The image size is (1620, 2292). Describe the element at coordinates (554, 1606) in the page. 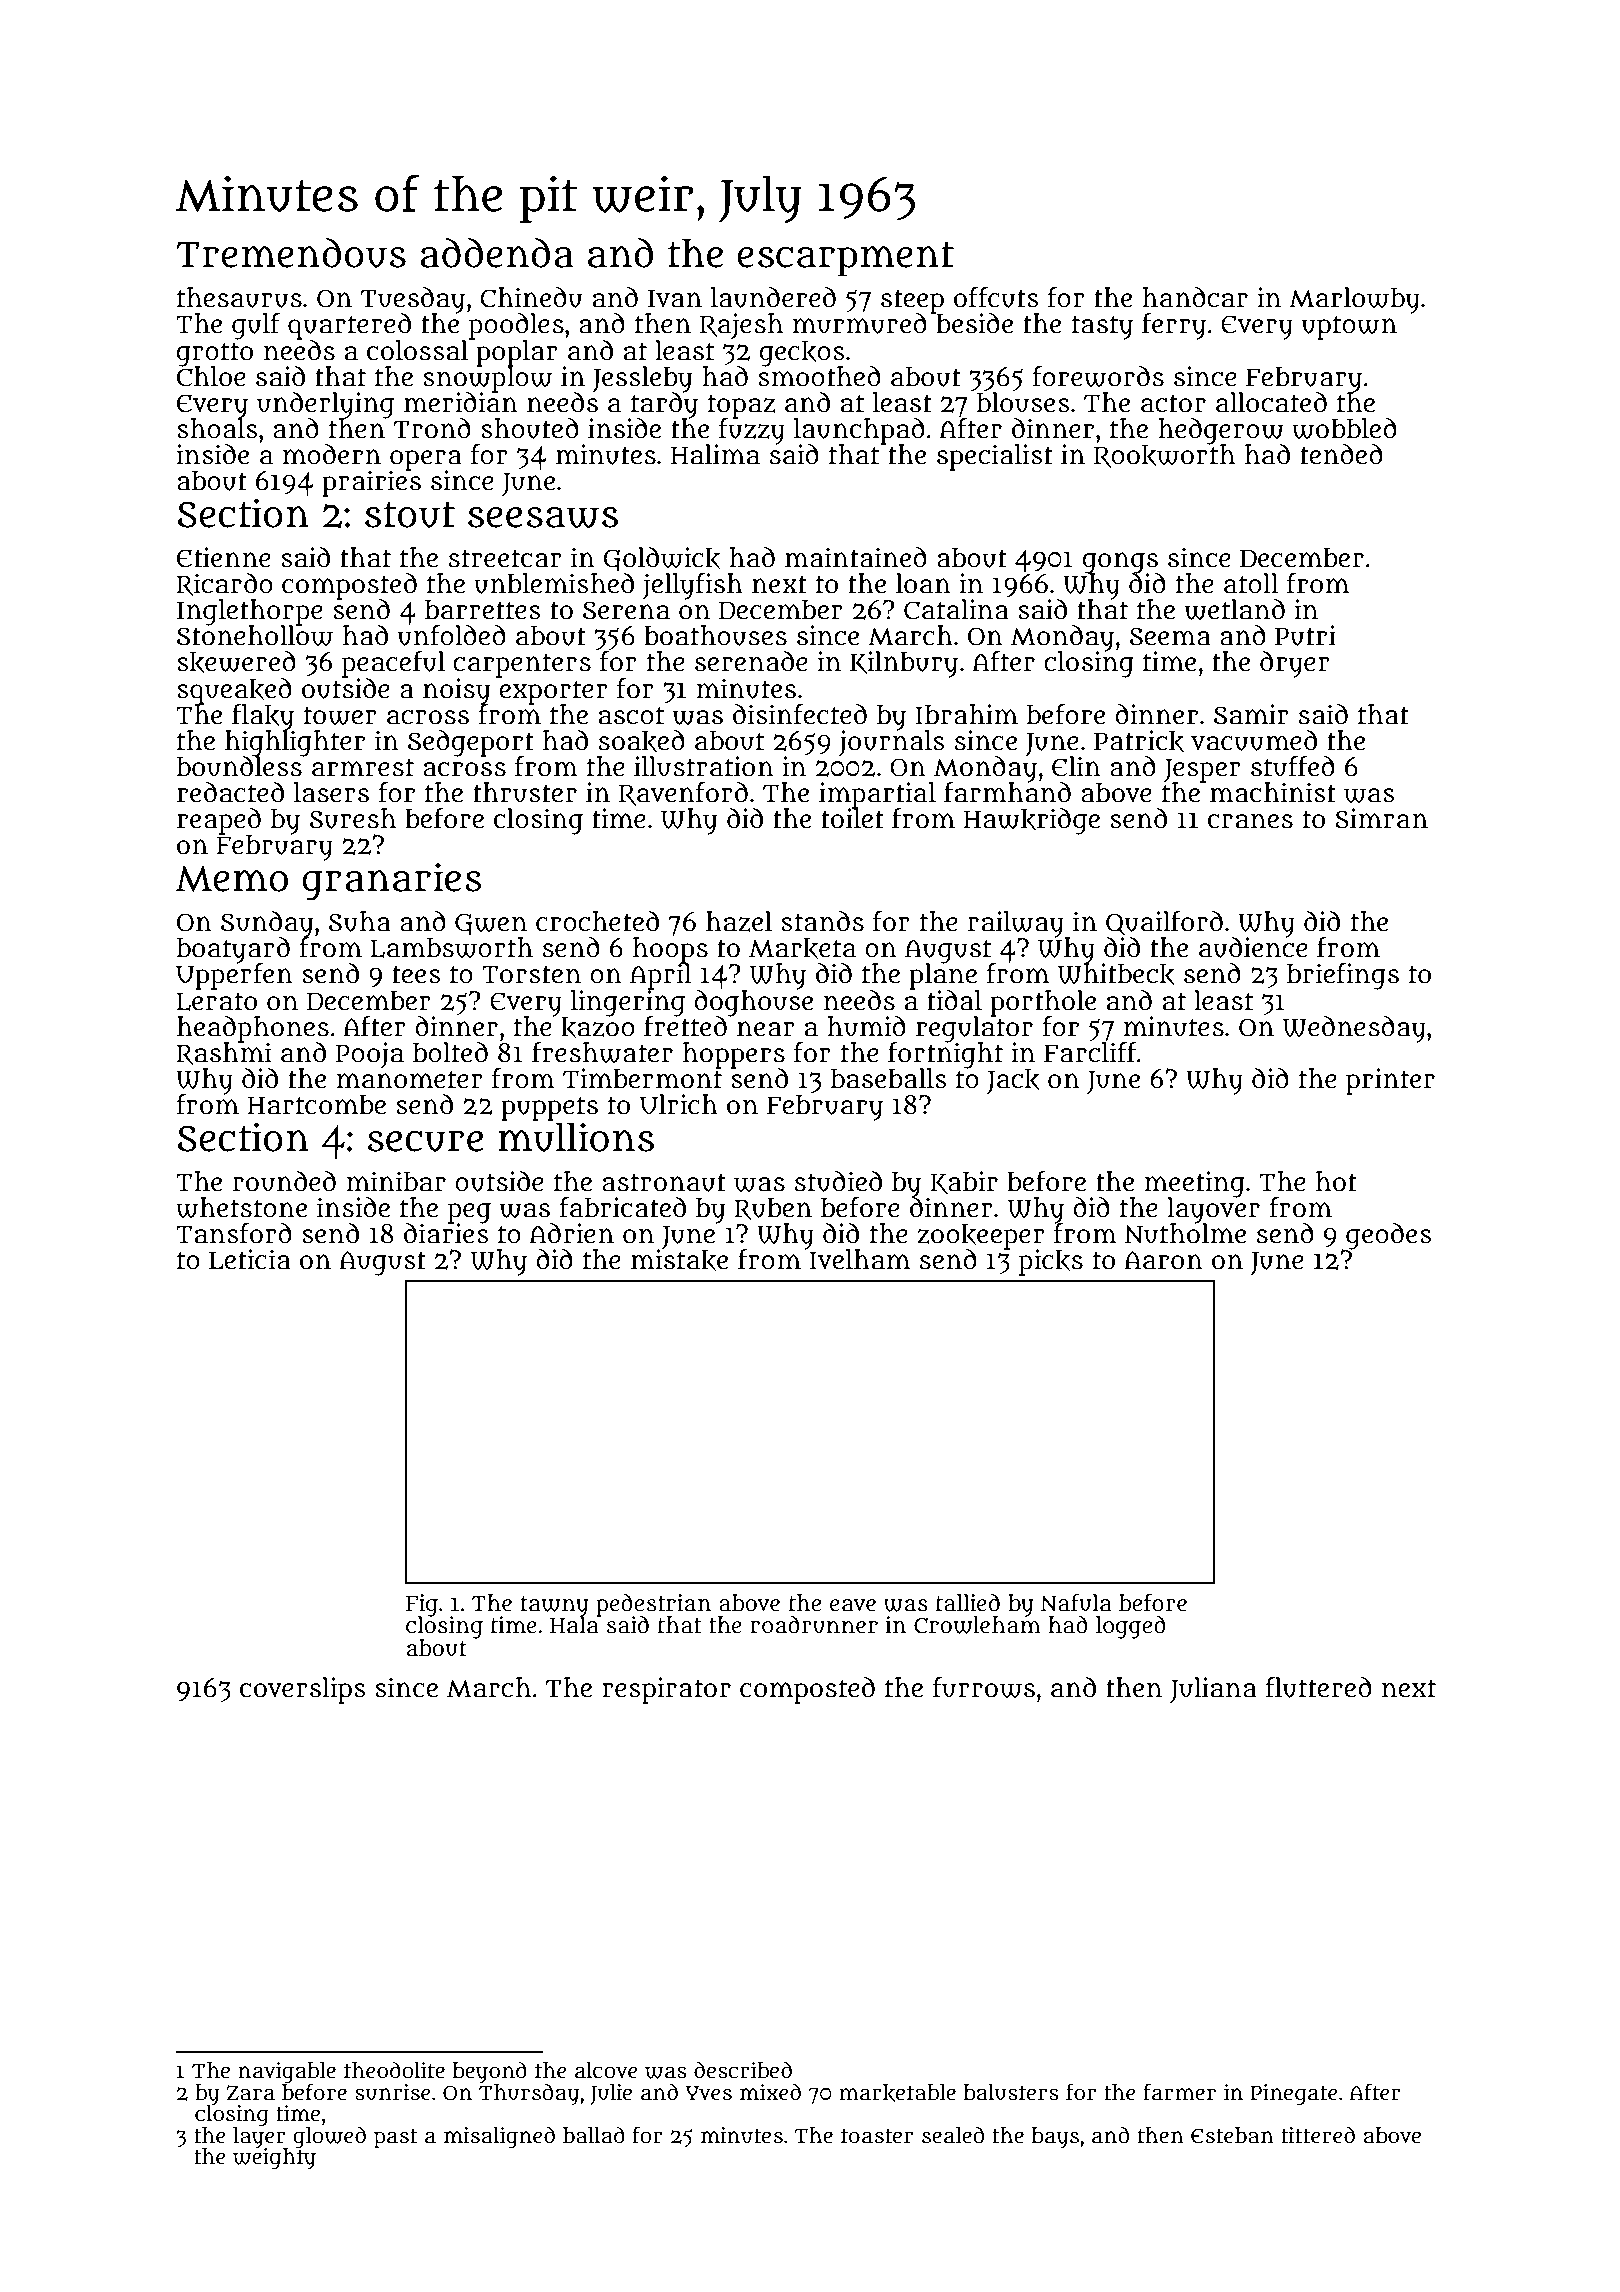

I see `tawny` at that location.
